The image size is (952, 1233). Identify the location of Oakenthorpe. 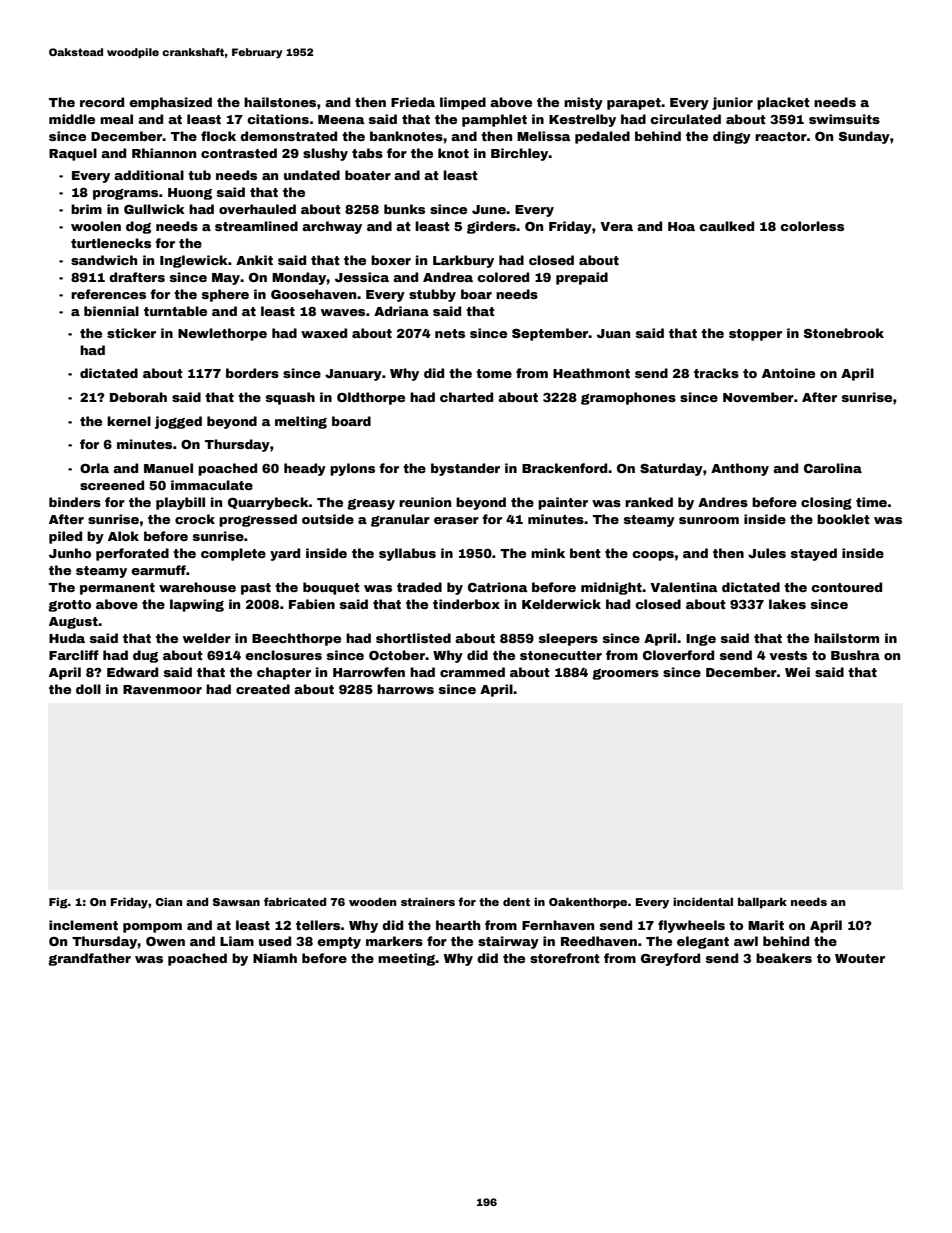
(588, 903).
